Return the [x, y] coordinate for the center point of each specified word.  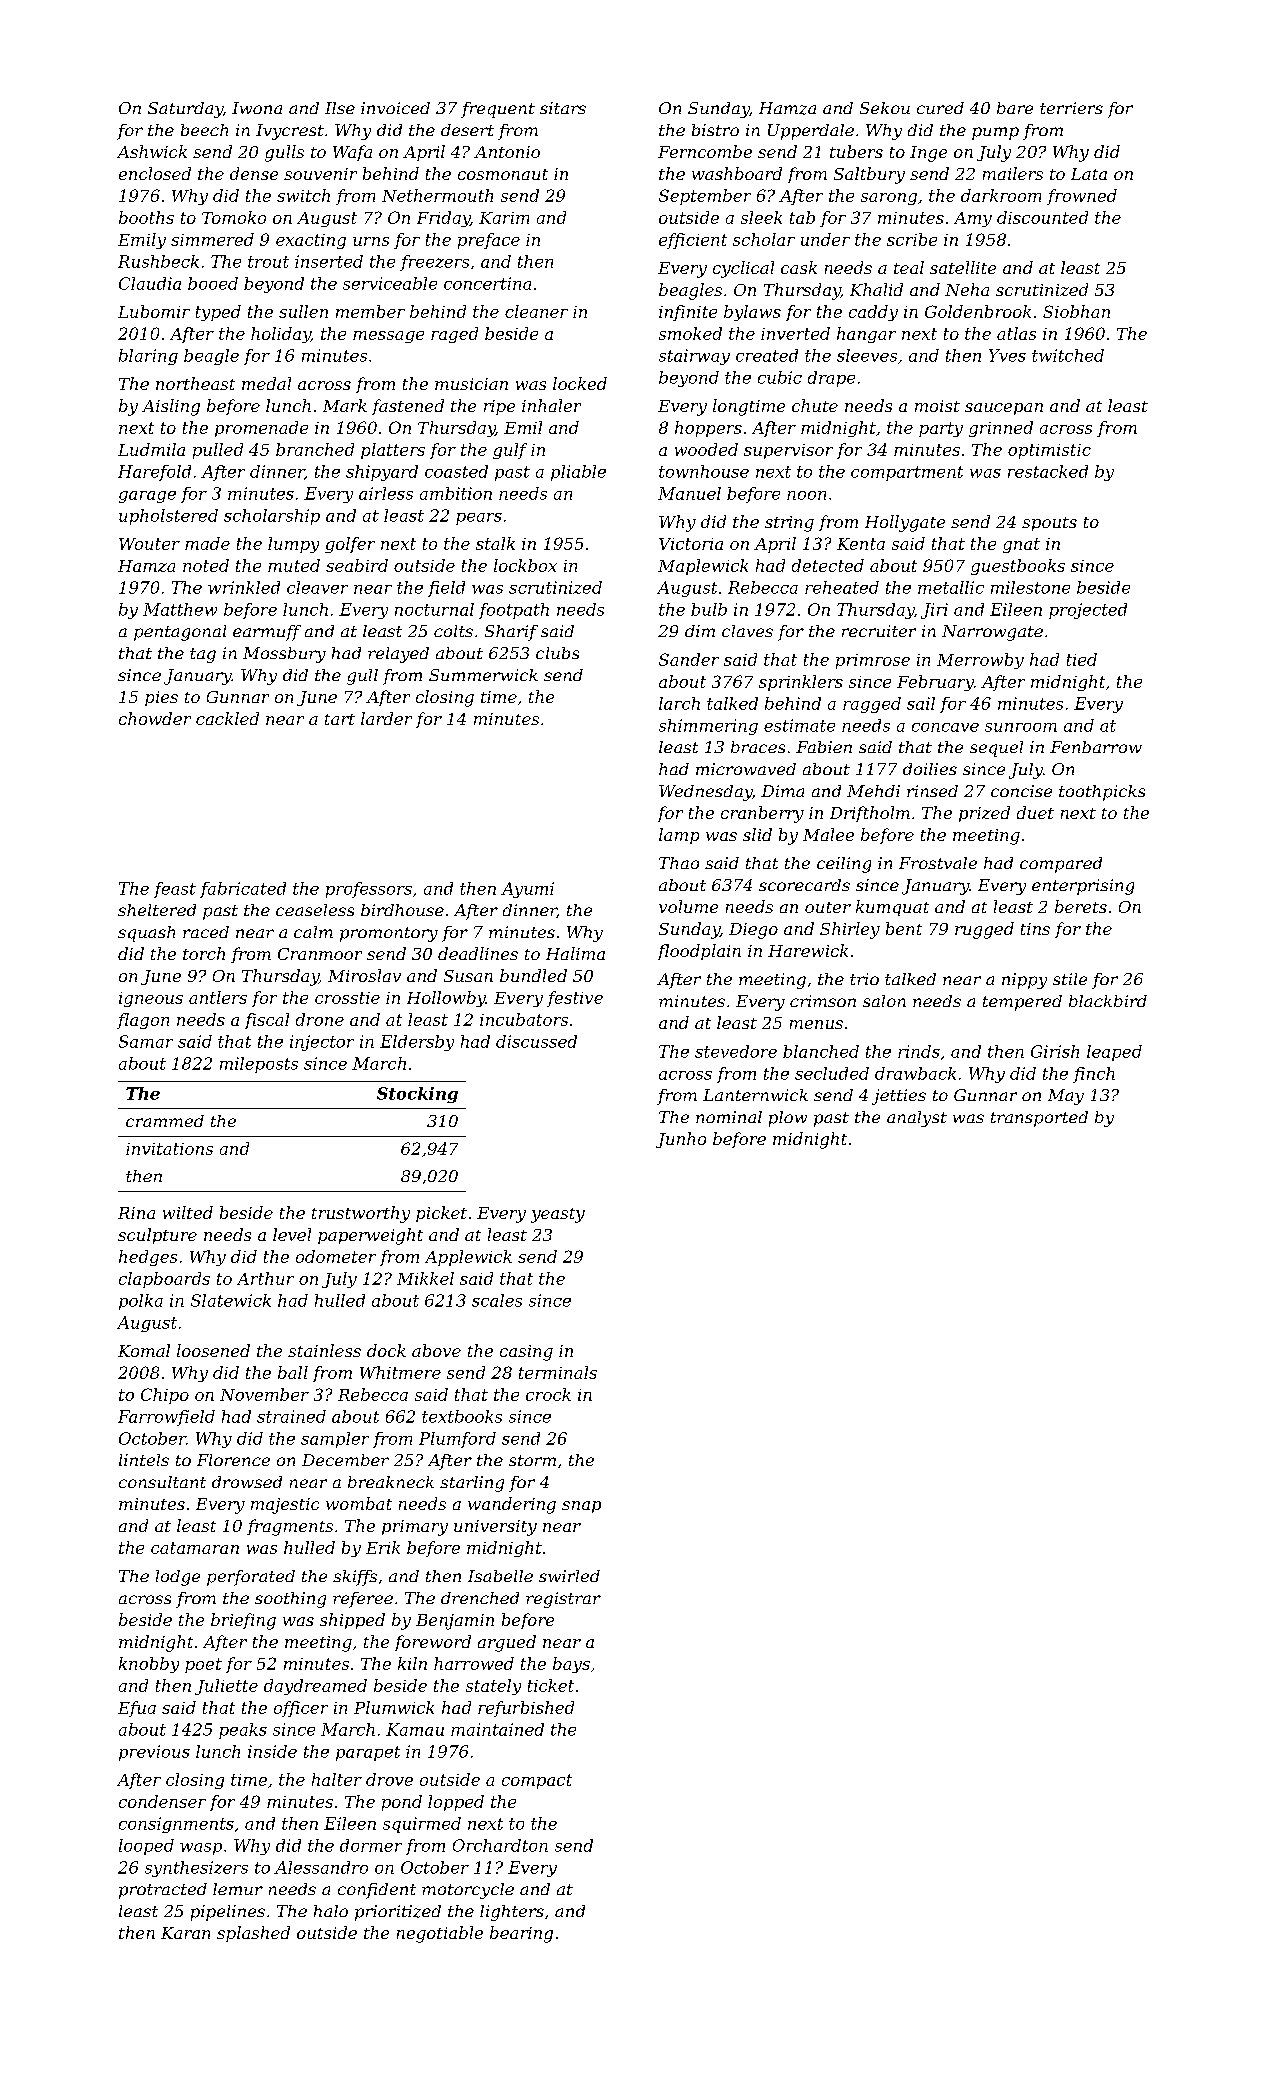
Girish [1055, 1051]
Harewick [808, 950]
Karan [185, 1933]
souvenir [320, 174]
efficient [693, 241]
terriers [1071, 108]
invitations [169, 1149]
